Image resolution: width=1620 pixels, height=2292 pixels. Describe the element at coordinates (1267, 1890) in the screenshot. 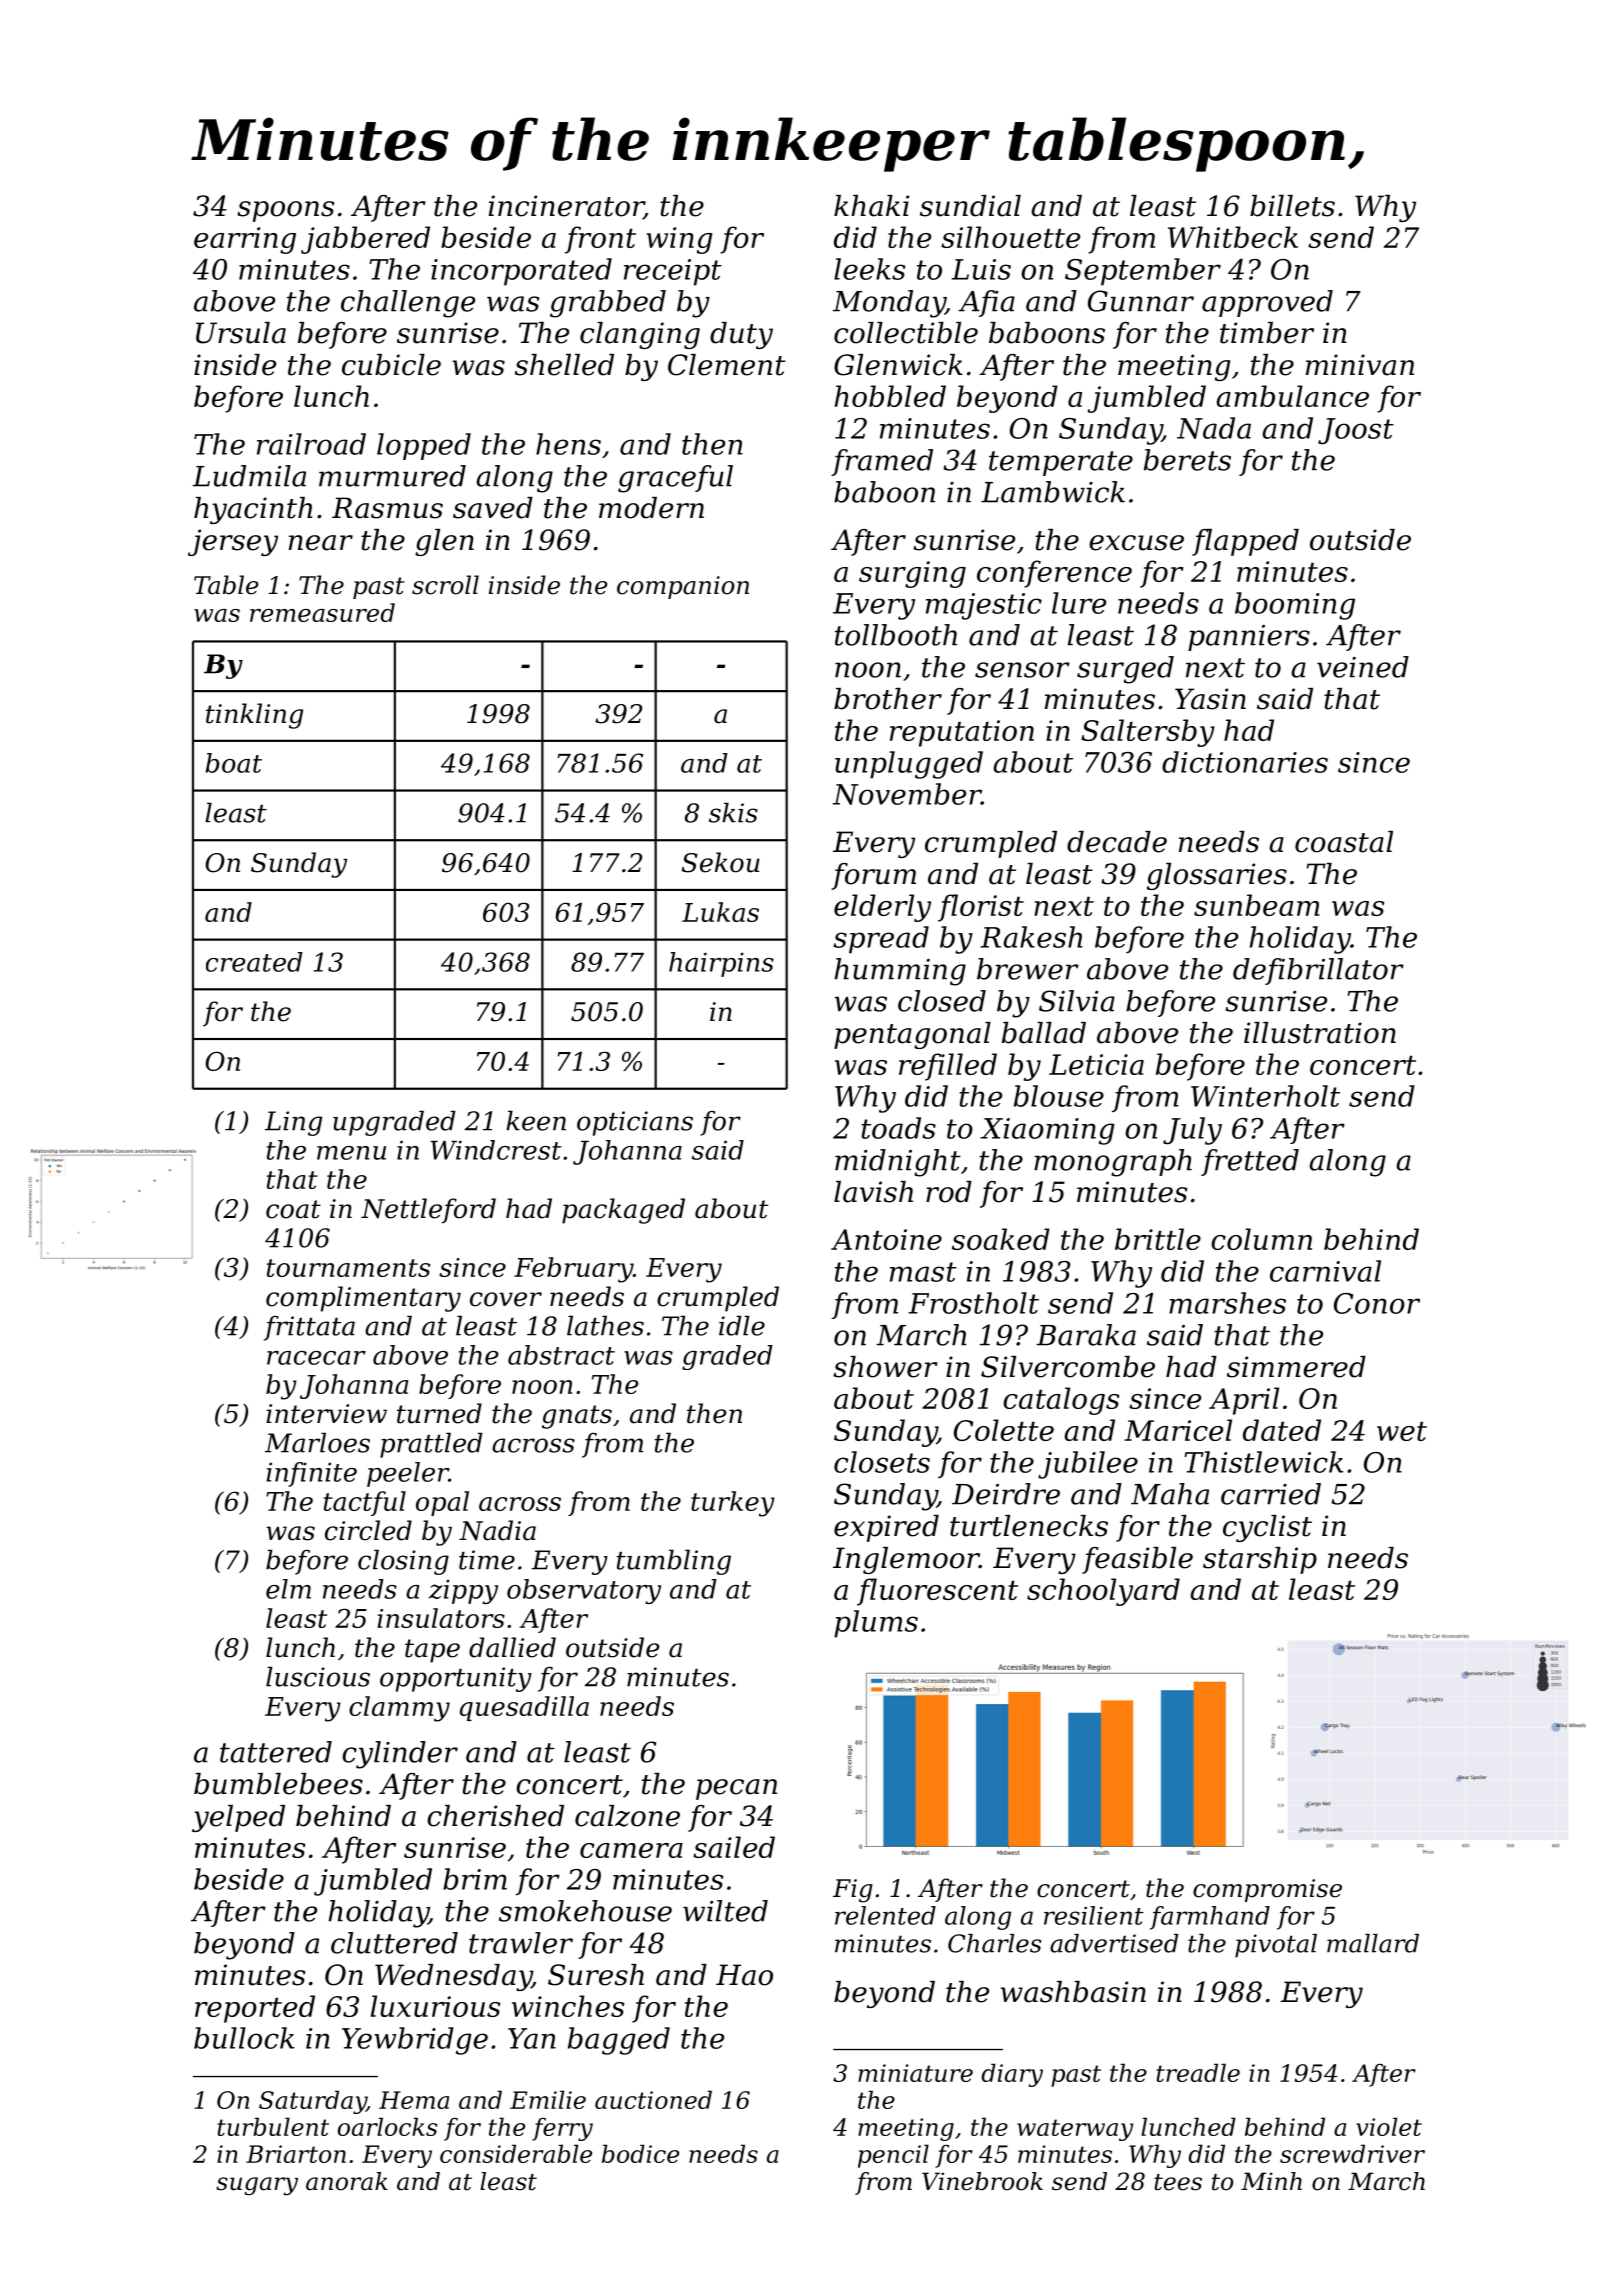

I see `compromise` at that location.
